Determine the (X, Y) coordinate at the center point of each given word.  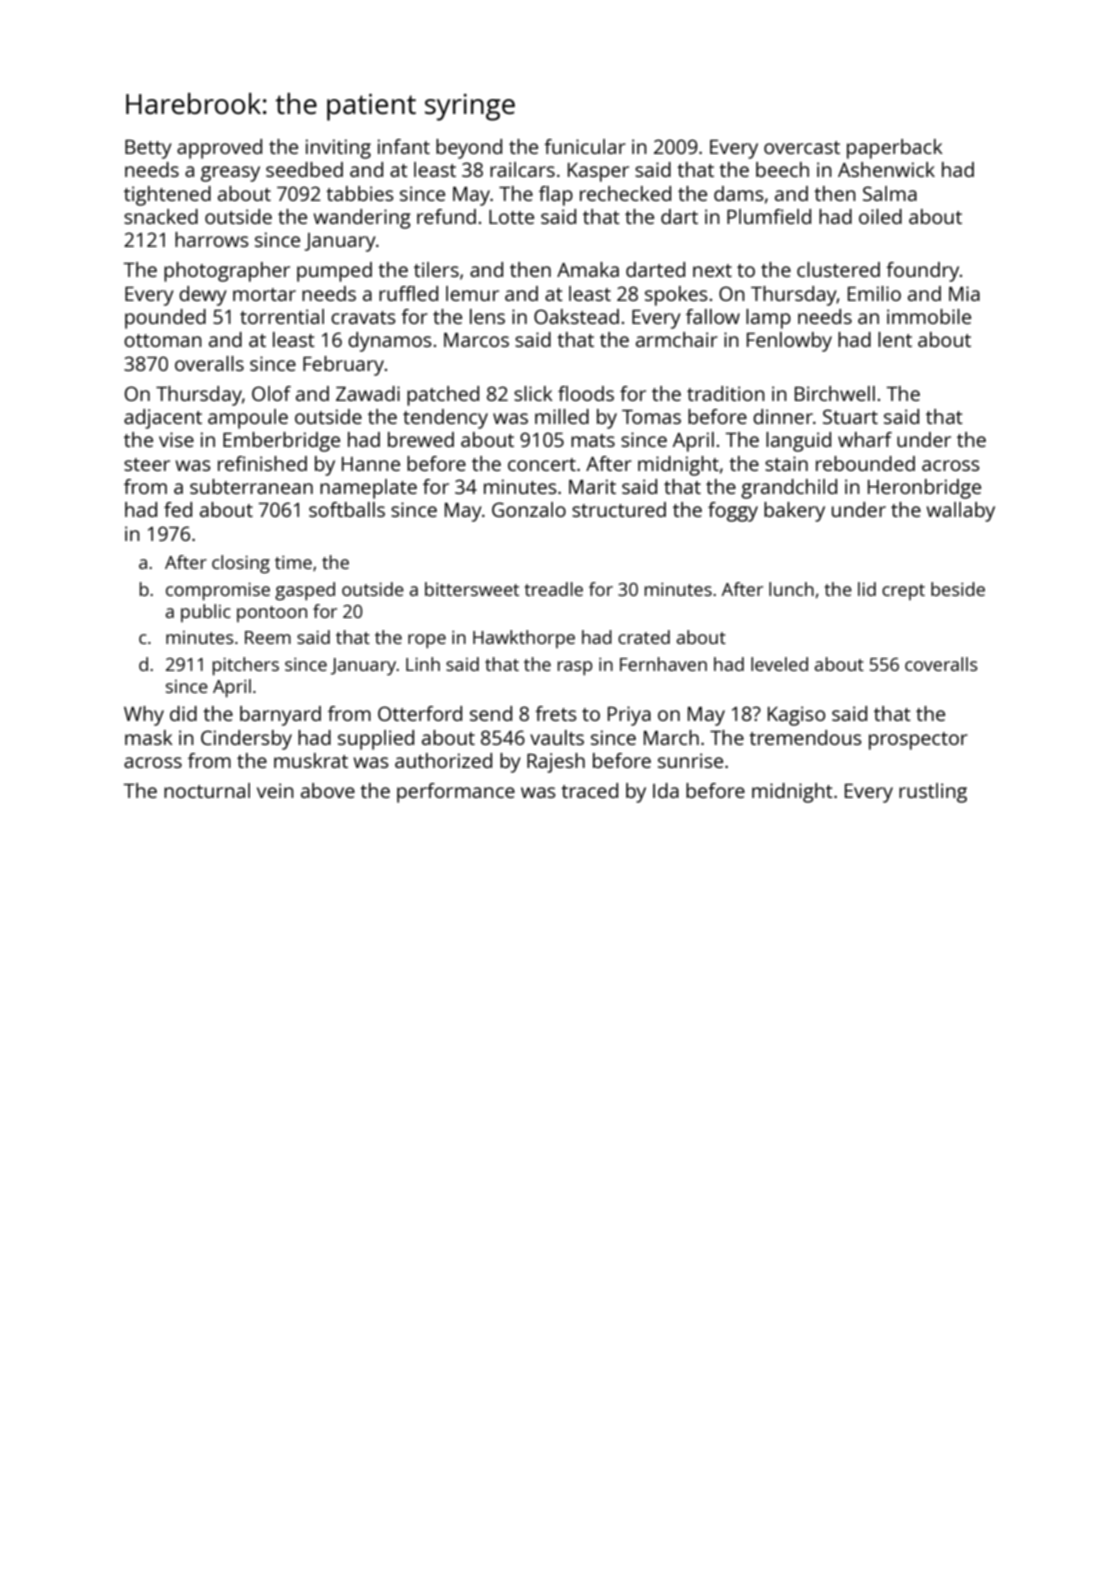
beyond (469, 149)
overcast (802, 147)
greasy (230, 174)
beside (958, 589)
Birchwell (835, 393)
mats (593, 440)
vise (176, 439)
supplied (376, 740)
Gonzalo (529, 509)
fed (178, 509)
